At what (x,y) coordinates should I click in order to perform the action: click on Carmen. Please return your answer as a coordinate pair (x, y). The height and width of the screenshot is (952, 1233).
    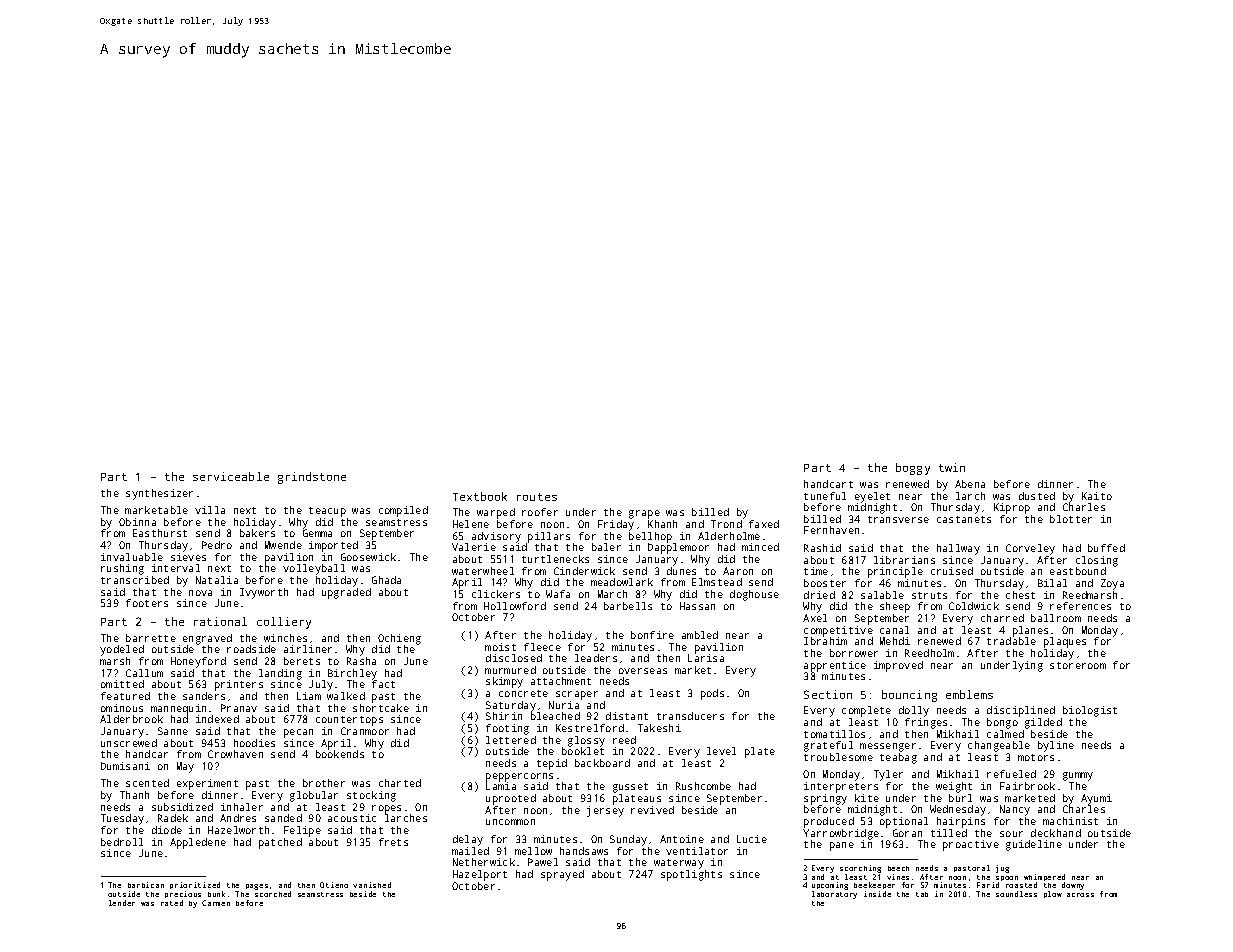
    Looking at the image, I should click on (216, 903).
